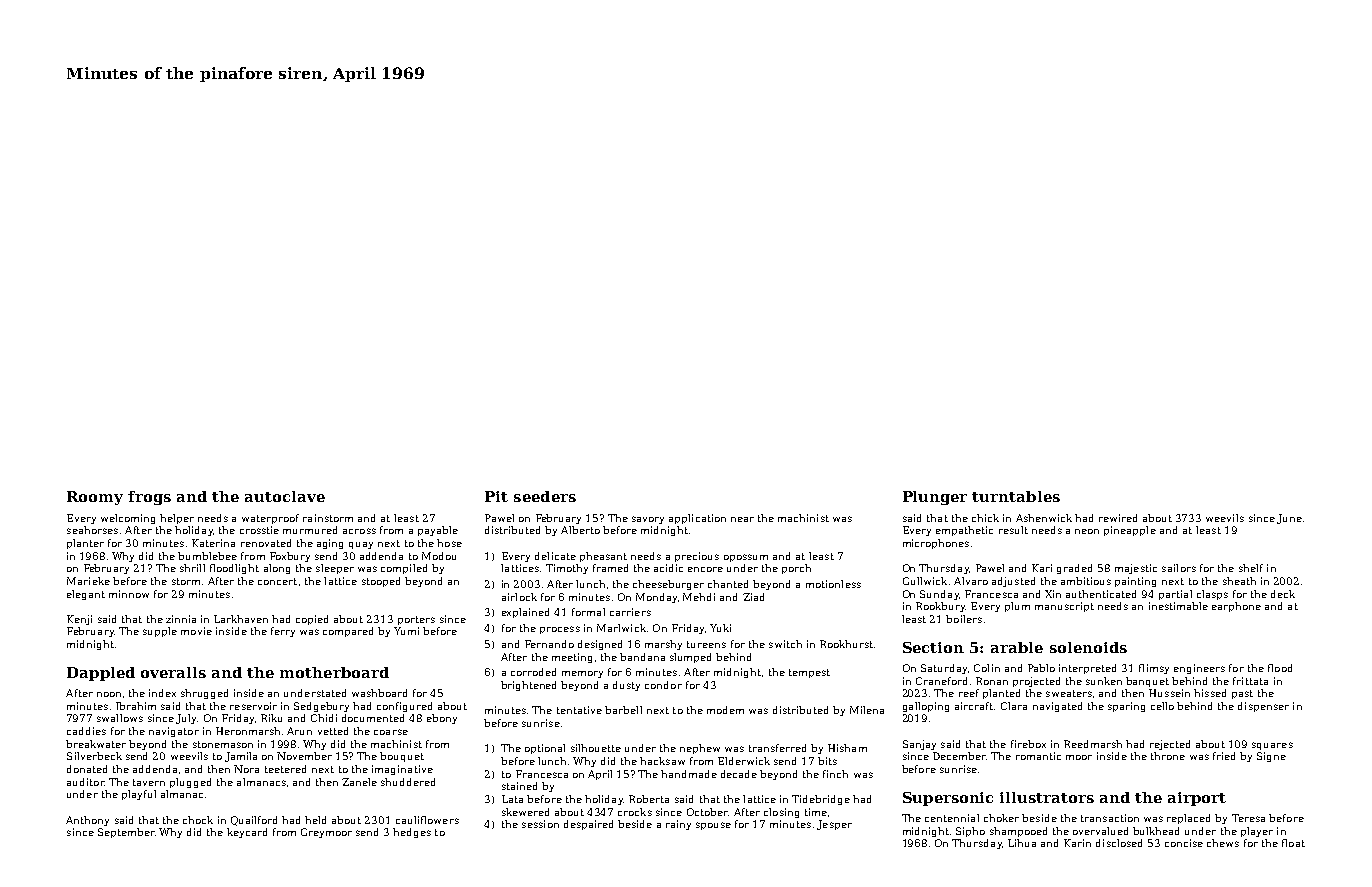  I want to click on acidic, so click(668, 568).
